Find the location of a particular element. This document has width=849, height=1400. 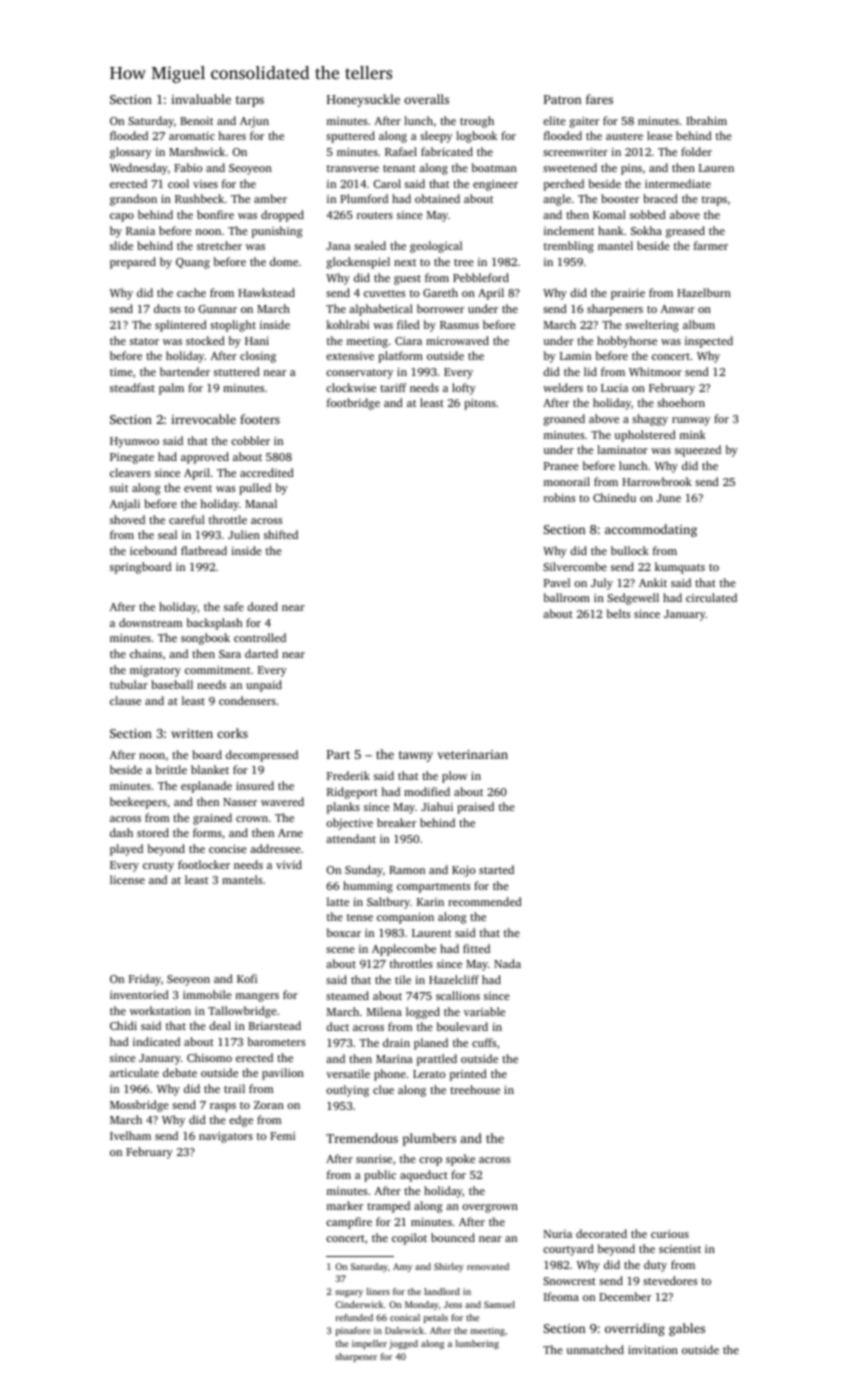

cuffs is located at coordinates (484, 1042).
